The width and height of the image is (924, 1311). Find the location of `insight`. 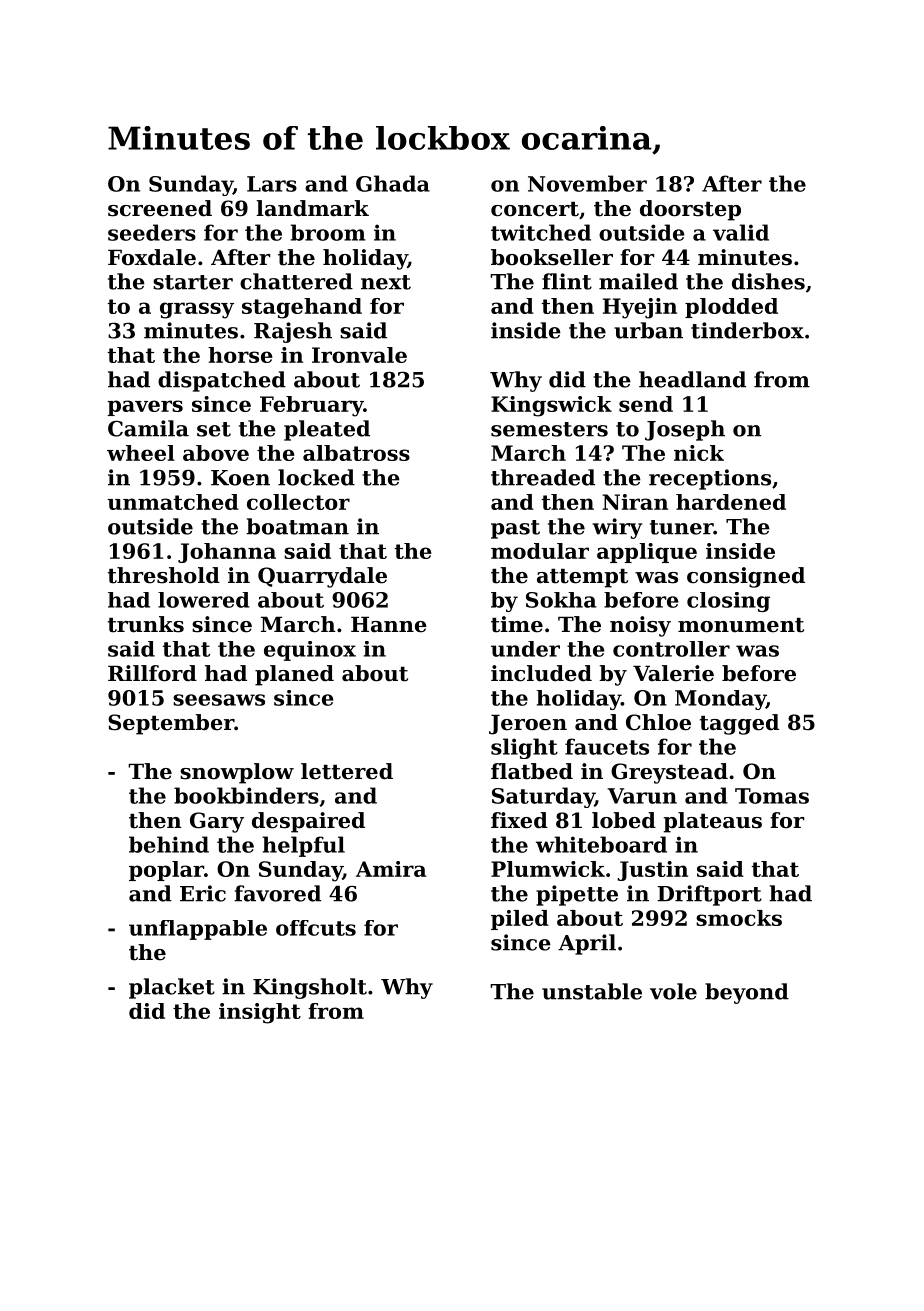

insight is located at coordinates (260, 1013).
